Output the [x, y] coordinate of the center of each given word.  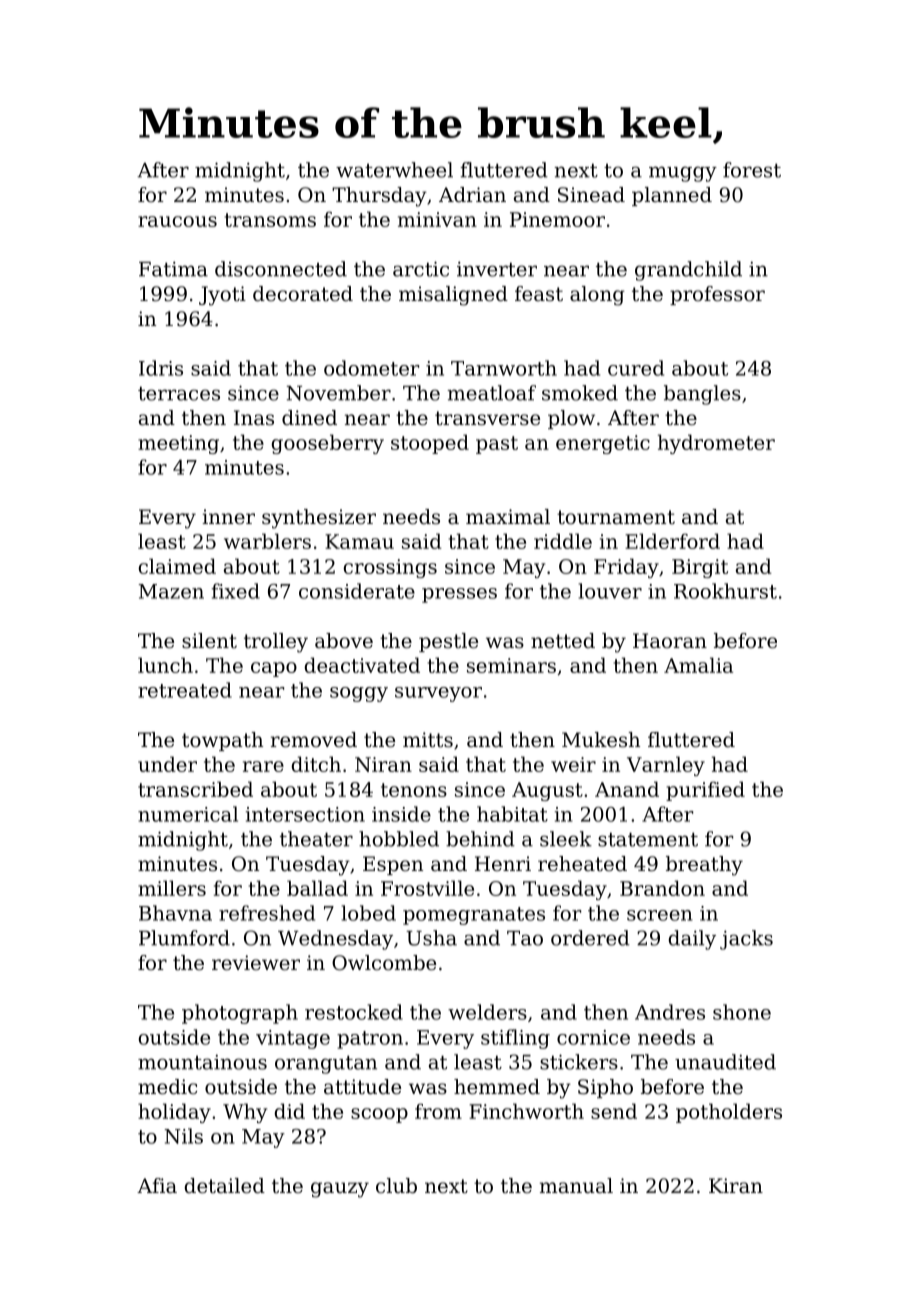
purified [705, 791]
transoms [270, 220]
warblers [267, 541]
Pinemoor [557, 219]
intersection [305, 814]
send [614, 1111]
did [289, 1111]
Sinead [591, 195]
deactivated [362, 665]
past [497, 445]
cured [636, 368]
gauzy [340, 1190]
